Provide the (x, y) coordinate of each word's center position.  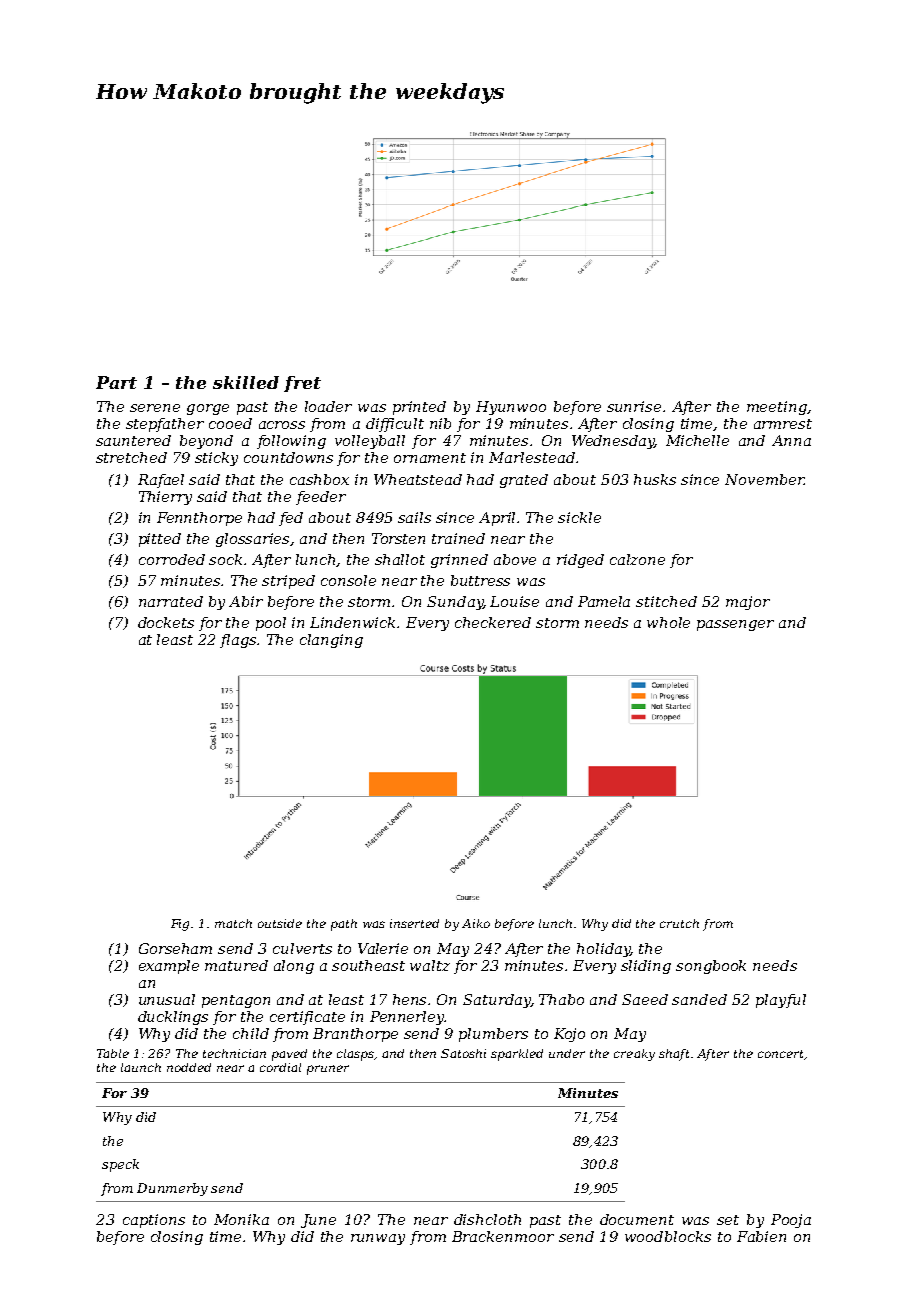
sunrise (634, 406)
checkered (493, 622)
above (515, 559)
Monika (241, 1219)
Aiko (476, 923)
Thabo (561, 999)
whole (668, 622)
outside (280, 923)
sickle (579, 517)
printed (419, 408)
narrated (171, 601)
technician (234, 1053)
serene (155, 408)
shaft (674, 1055)
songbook (711, 967)
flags (239, 641)
